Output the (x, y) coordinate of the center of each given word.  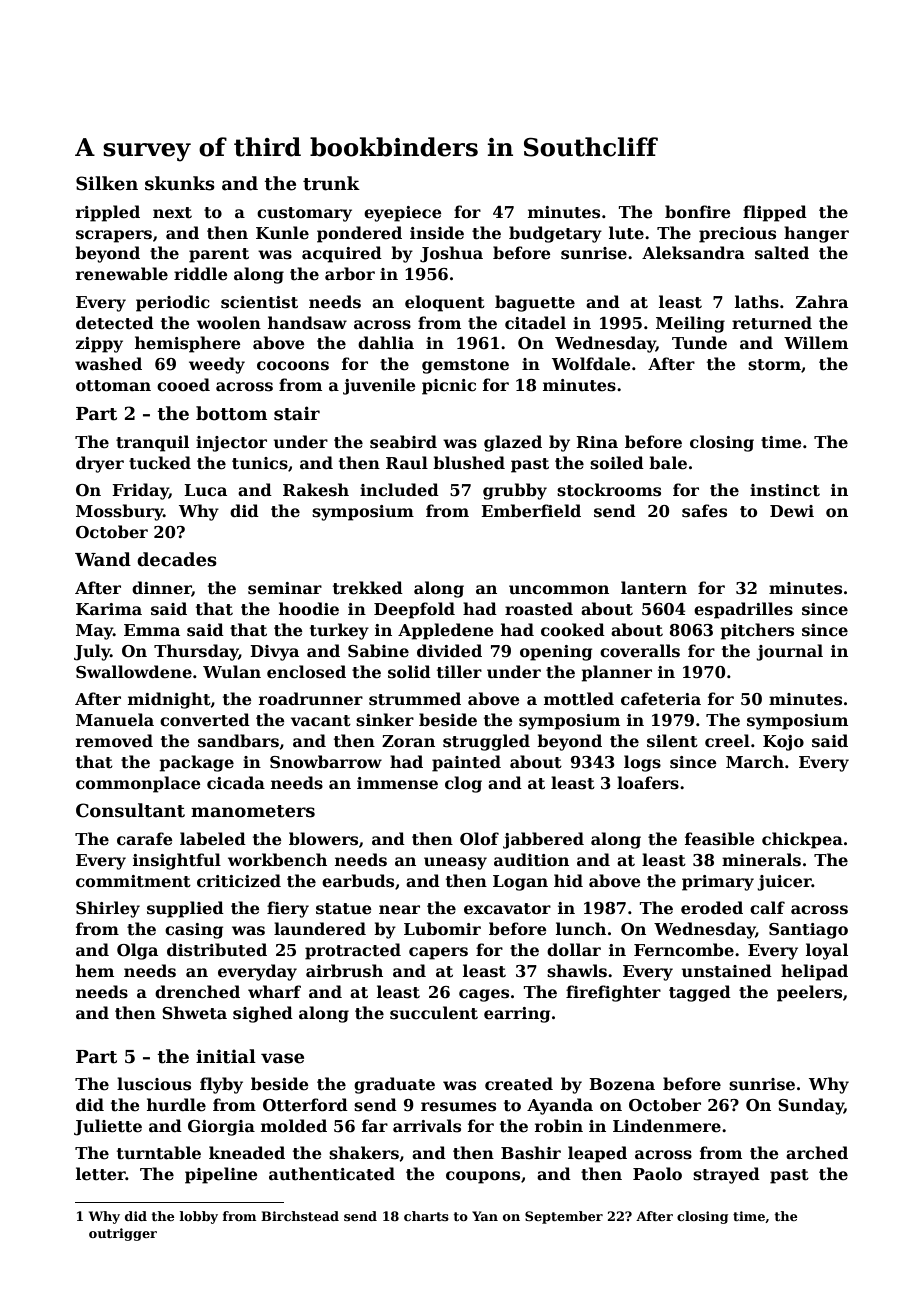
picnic (449, 387)
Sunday (811, 1106)
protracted (353, 951)
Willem (816, 343)
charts (426, 1216)
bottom (231, 413)
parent (219, 255)
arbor (350, 274)
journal (789, 652)
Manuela (115, 720)
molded (294, 1126)
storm (774, 365)
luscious (154, 1084)
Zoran (408, 741)
